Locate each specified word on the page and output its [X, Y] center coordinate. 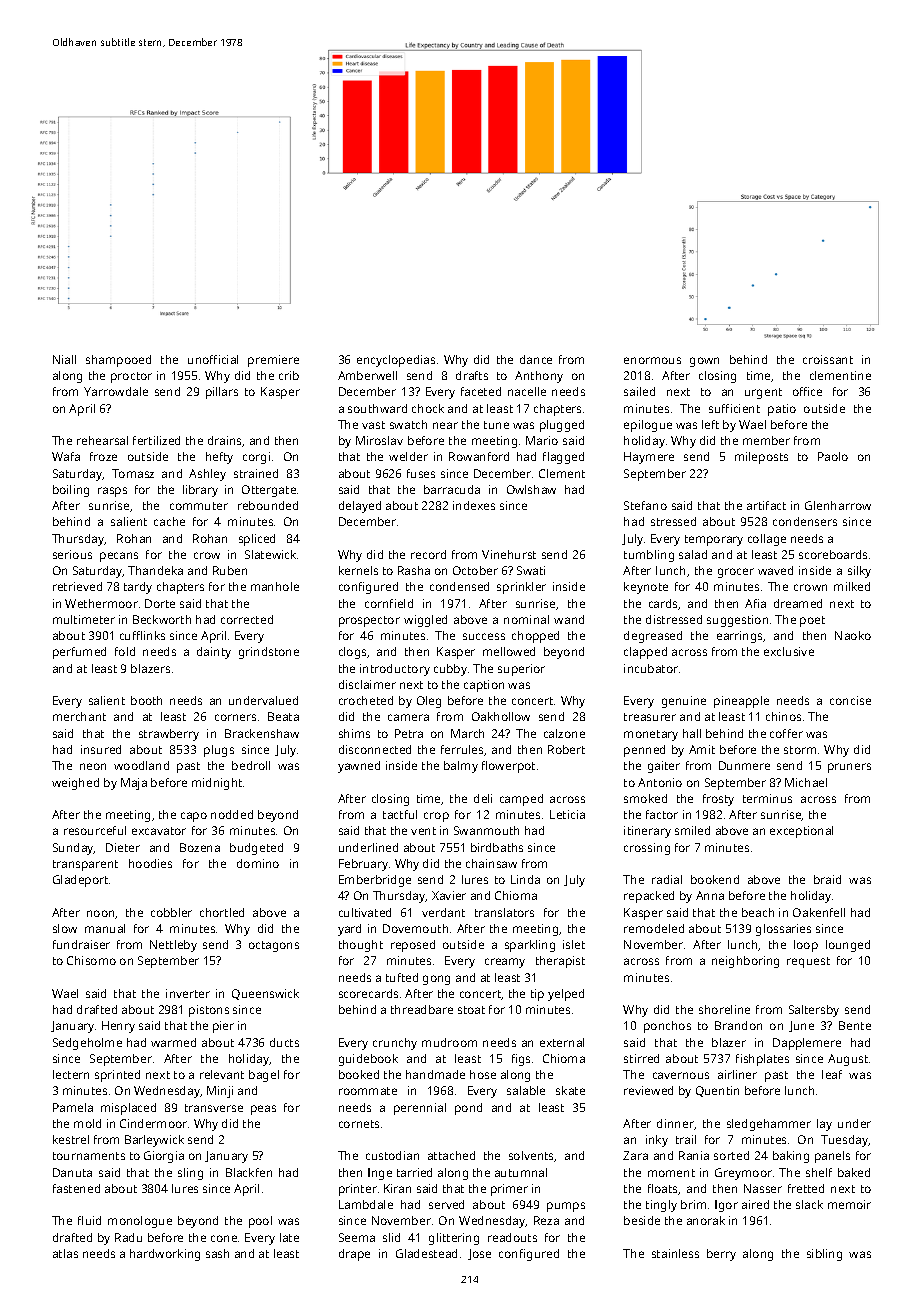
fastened [76, 1188]
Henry [118, 1027]
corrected [247, 619]
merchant [79, 716]
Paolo [833, 456]
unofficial [213, 359]
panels [832, 1157]
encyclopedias [396, 361]
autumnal [521, 1172]
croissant [828, 359]
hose [483, 1074]
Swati [531, 570]
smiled [692, 830]
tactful [400, 814]
